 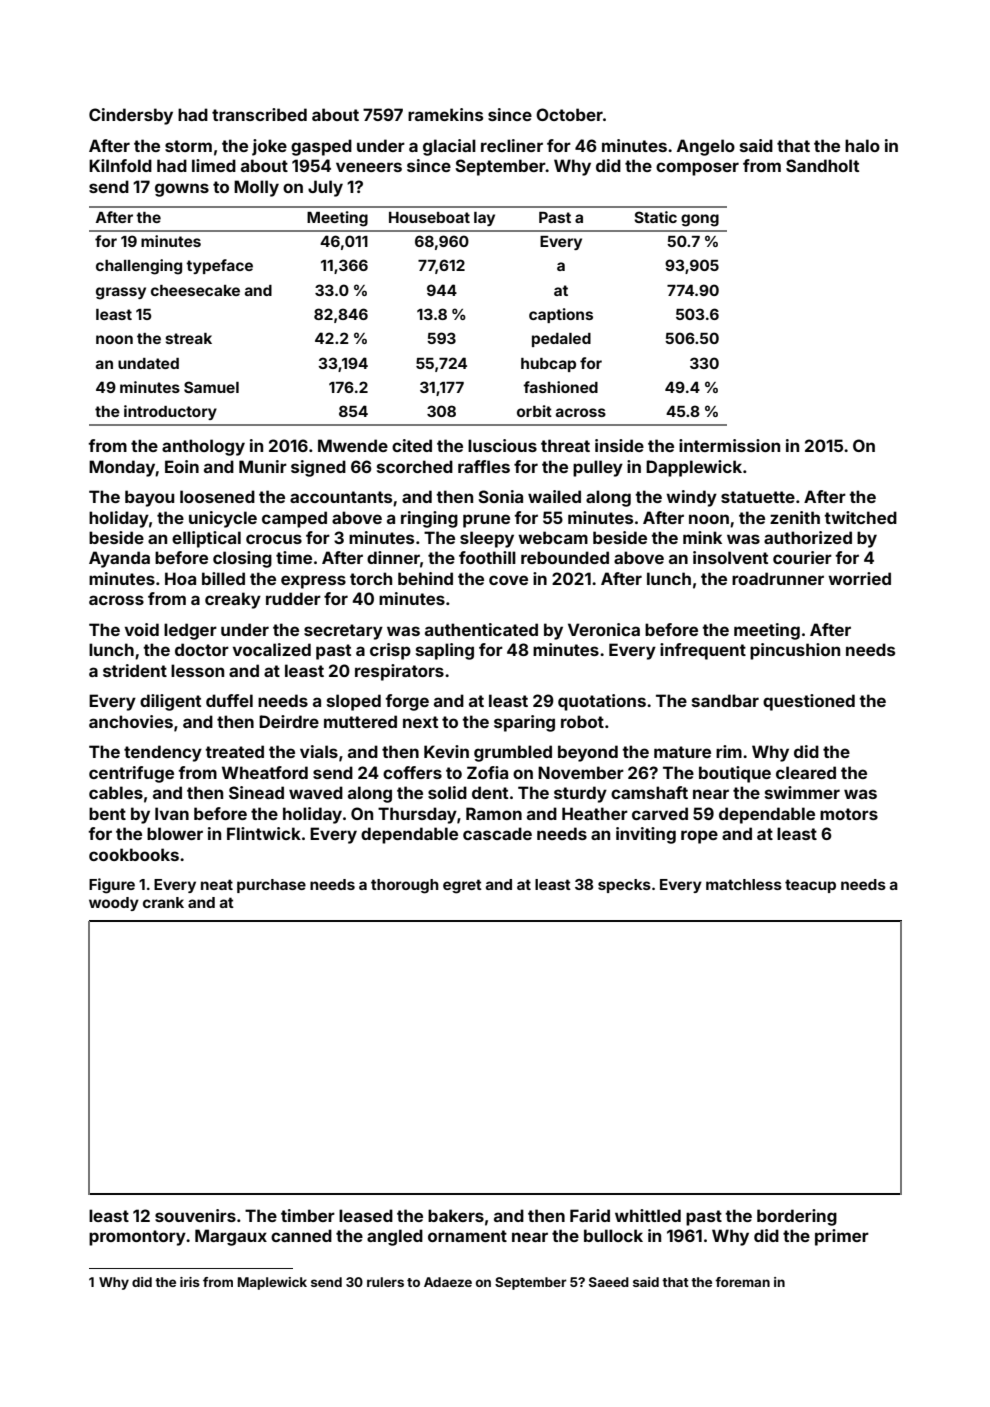 I want to click on crank, so click(x=163, y=902).
